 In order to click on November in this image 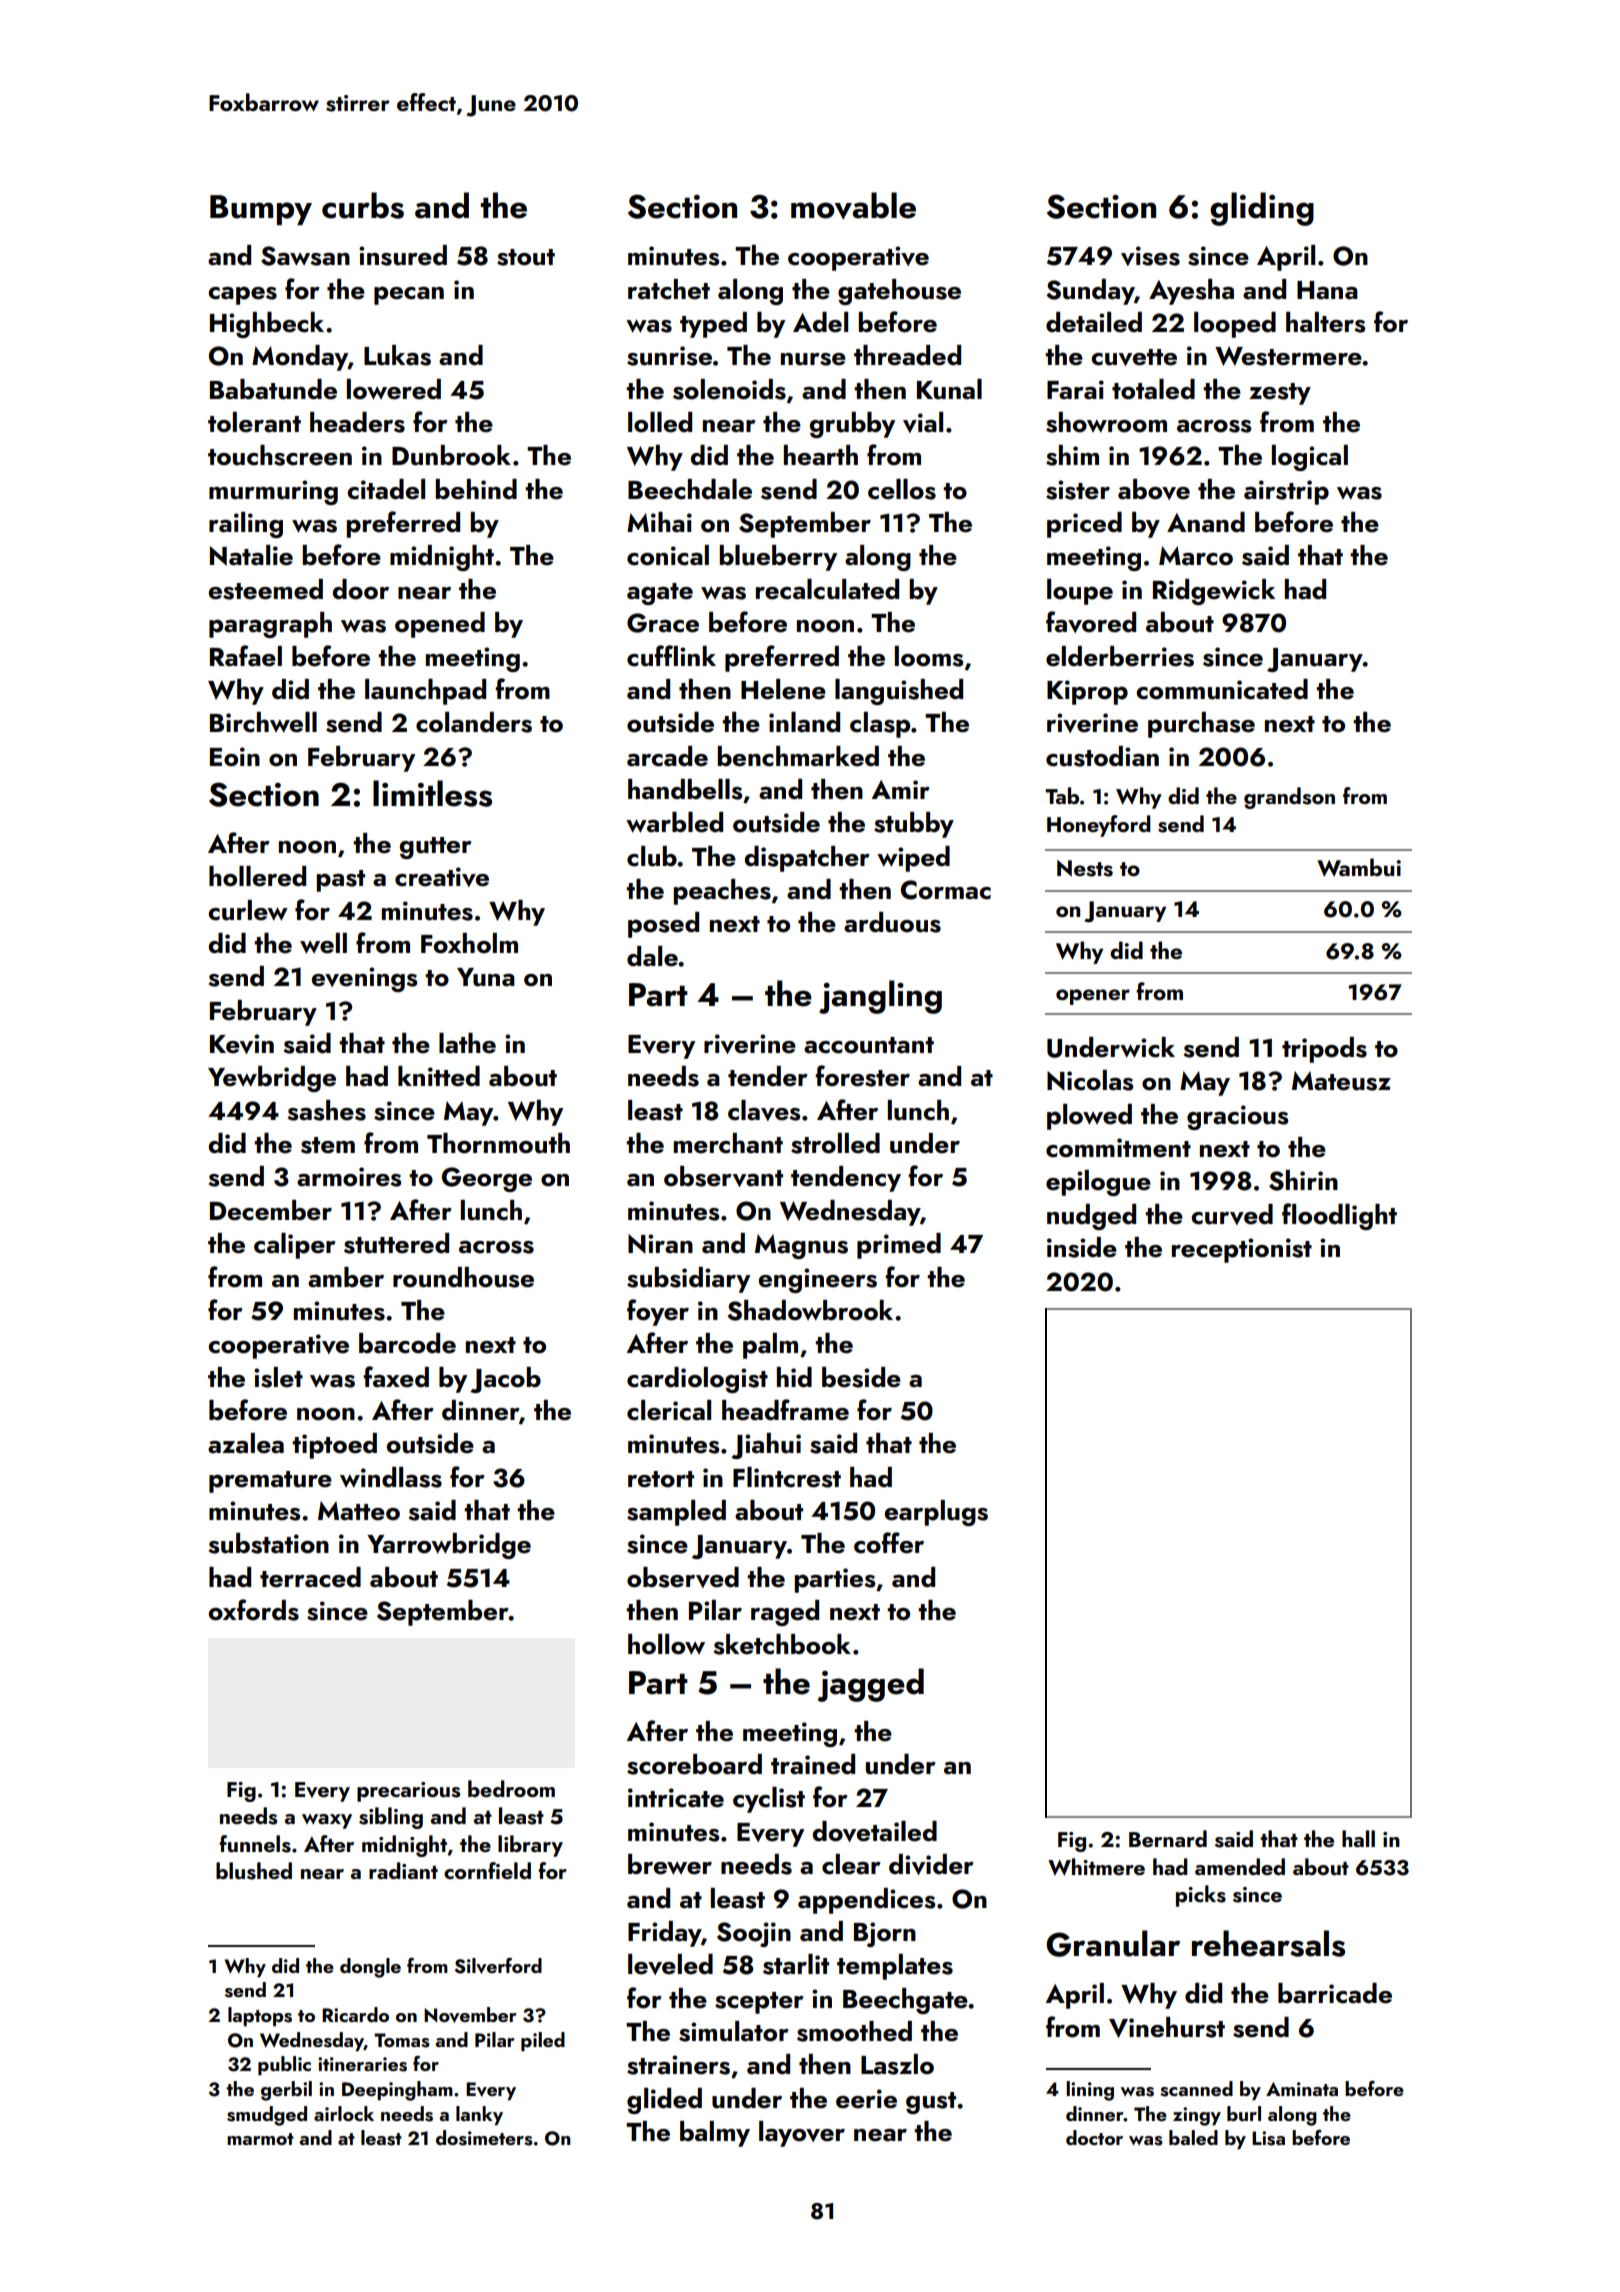, I will do `click(470, 2015)`.
